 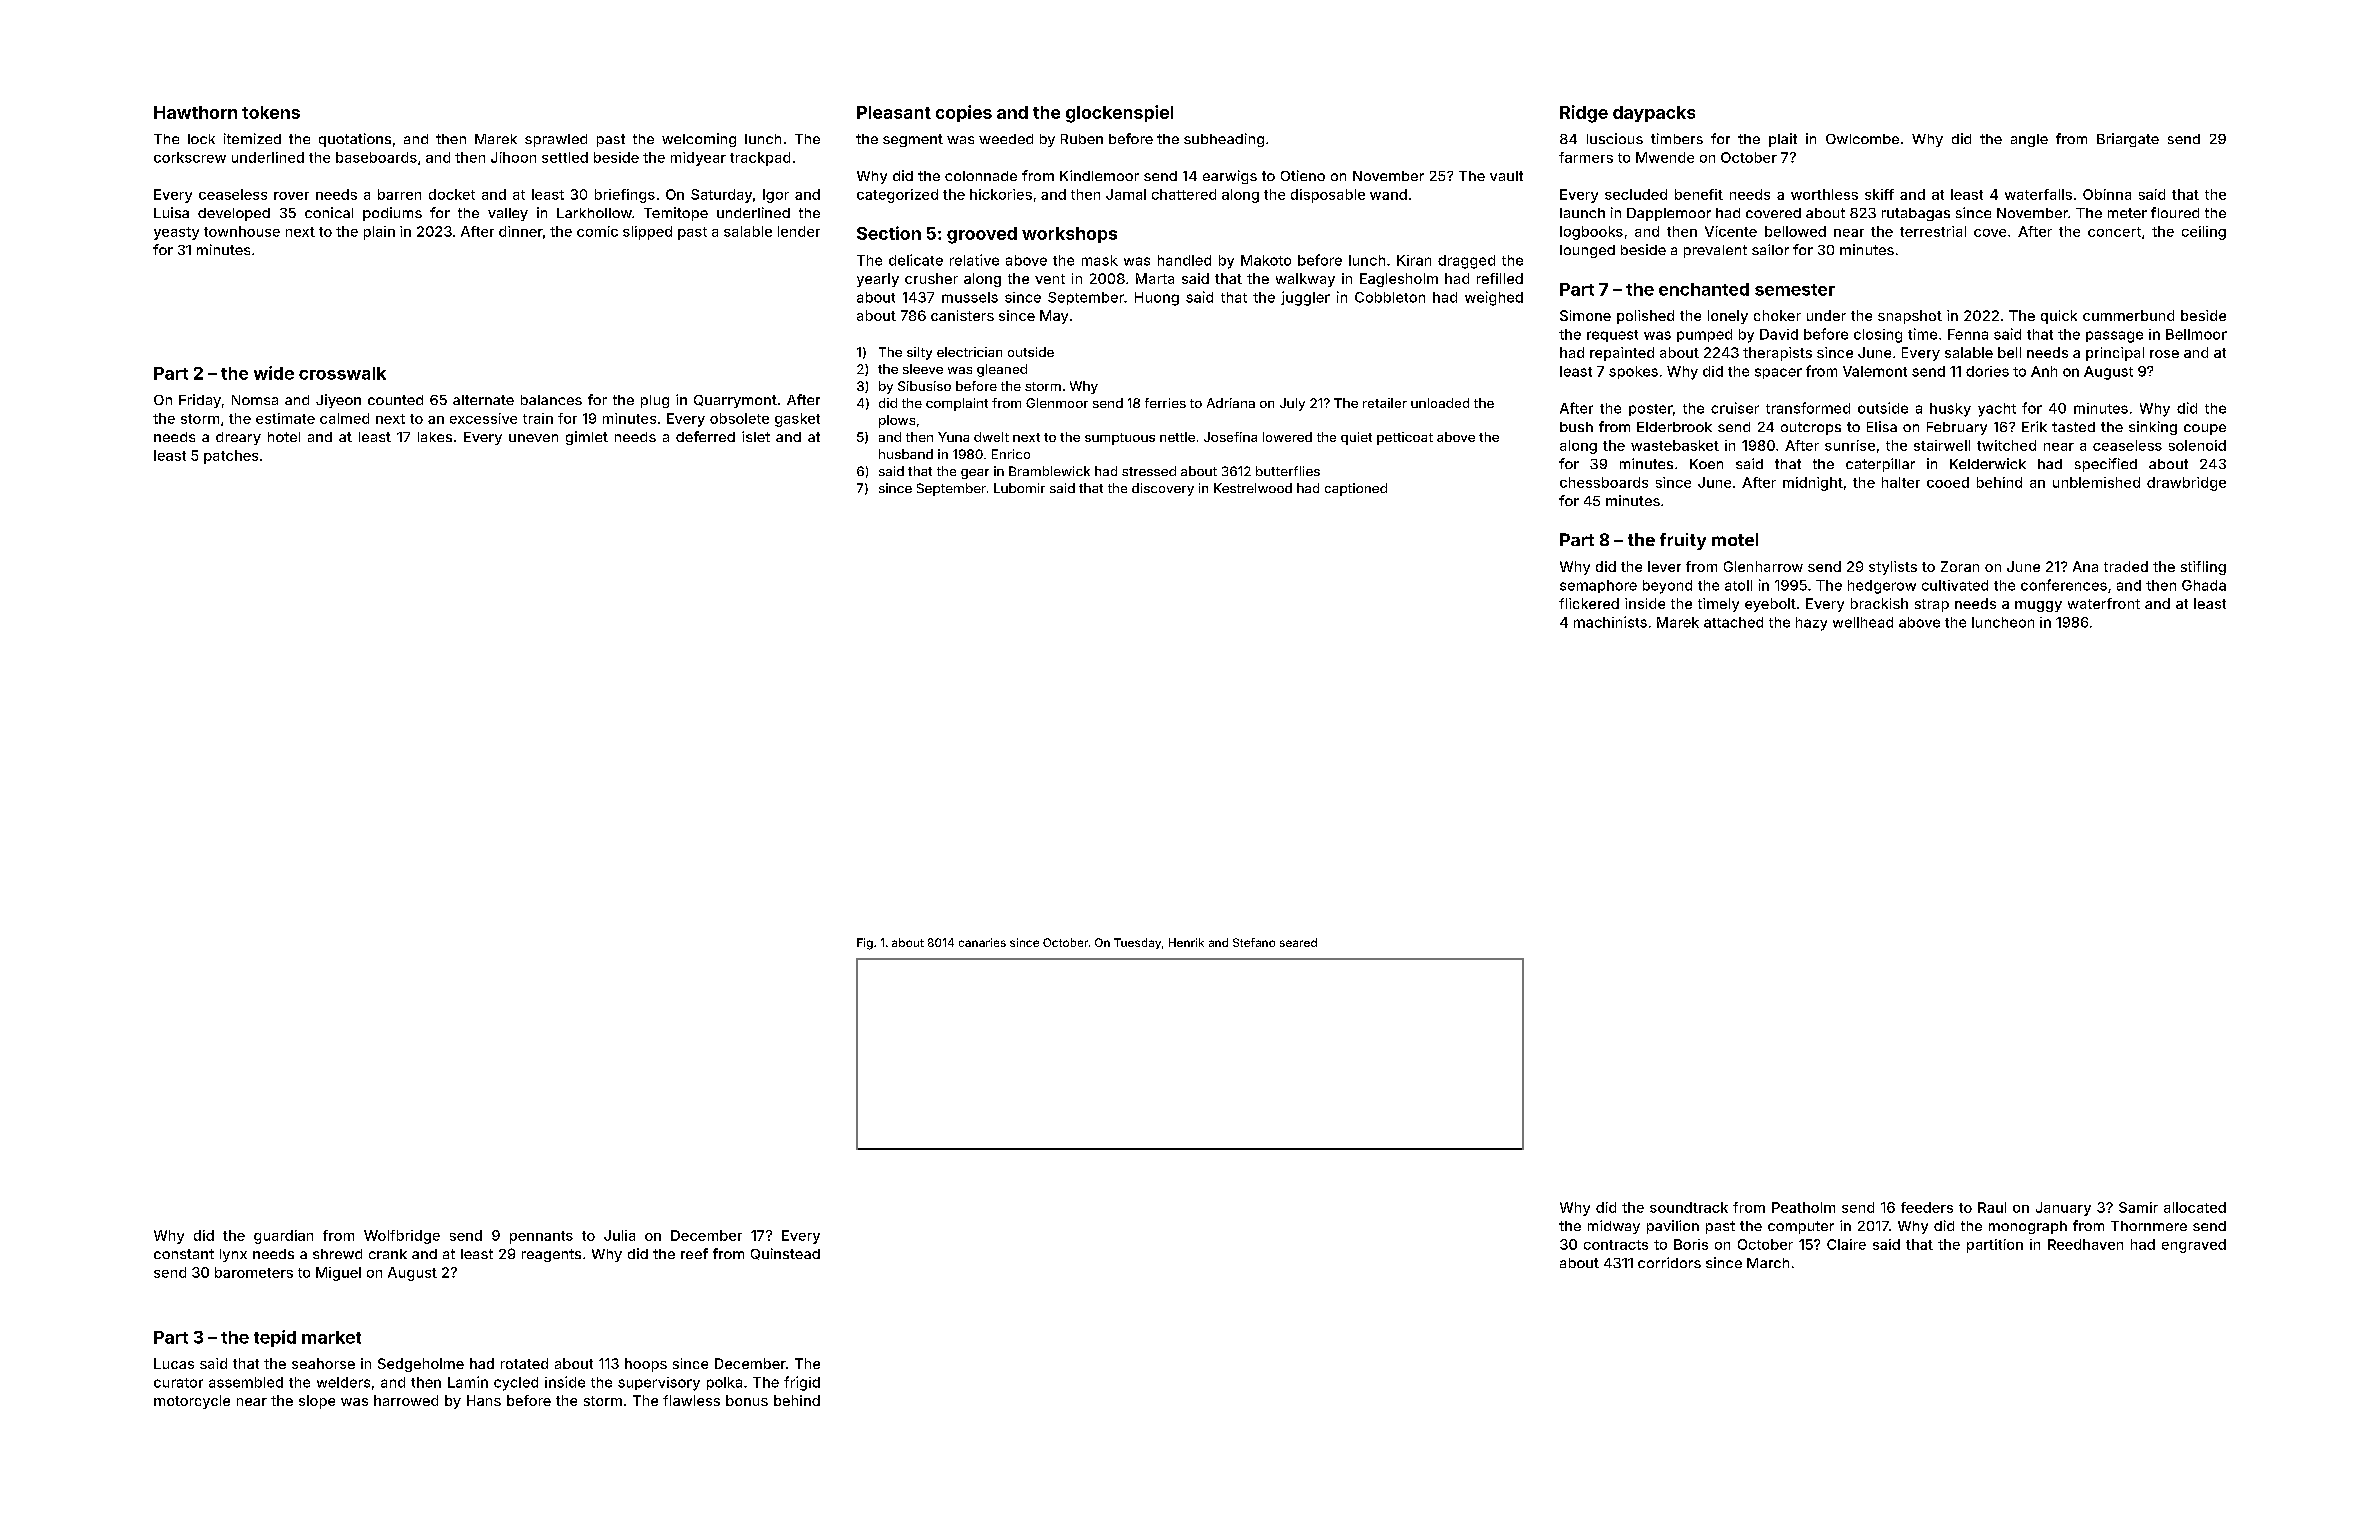 What do you see at coordinates (283, 1237) in the page?
I see `guardian` at bounding box center [283, 1237].
